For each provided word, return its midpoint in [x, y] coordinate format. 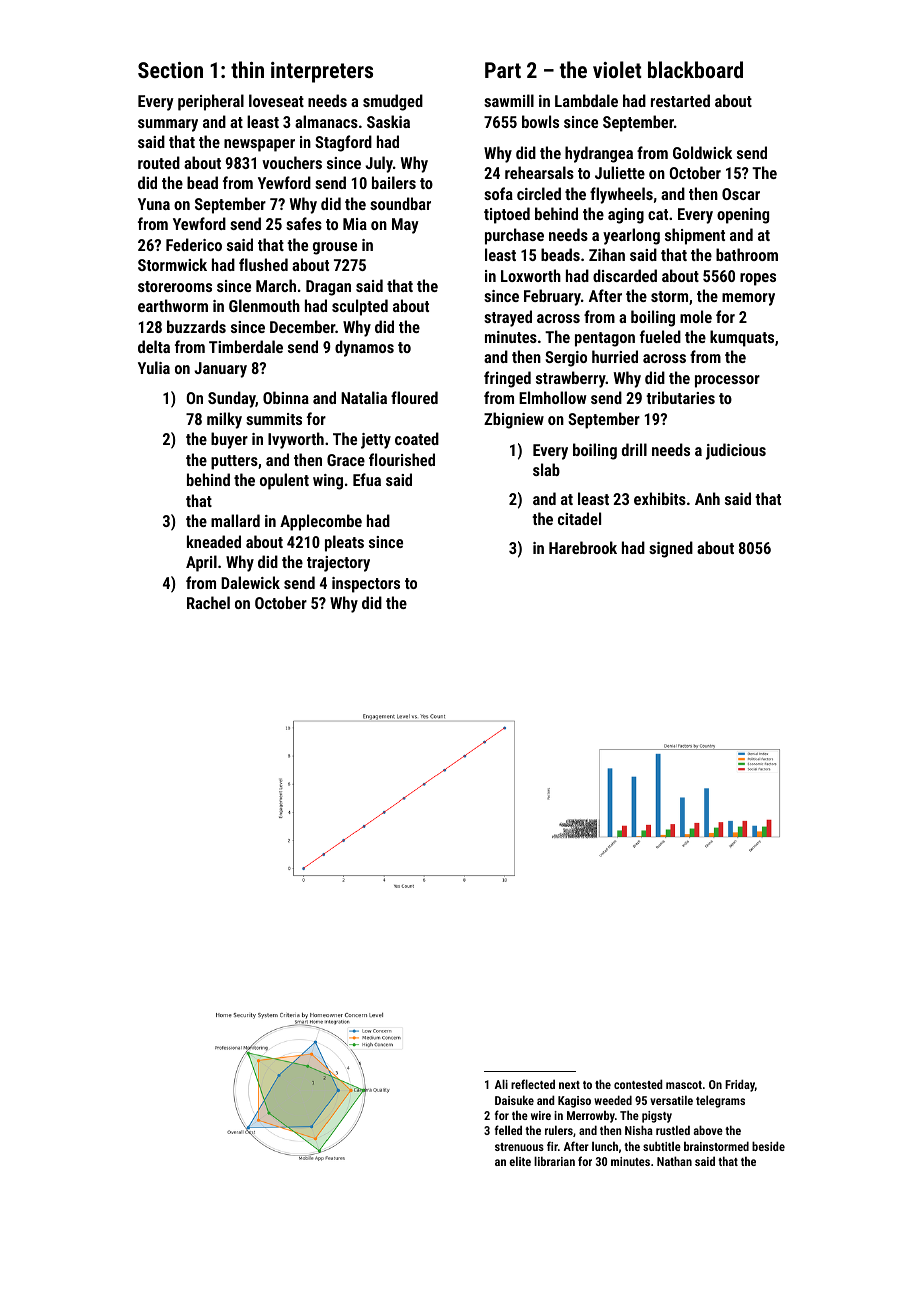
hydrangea [599, 154]
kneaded [214, 541]
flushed [263, 264]
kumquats [742, 338]
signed [671, 549]
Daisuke [514, 1100]
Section [170, 70]
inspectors [366, 585]
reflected [533, 1084]
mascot [684, 1085]
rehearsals [539, 172]
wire [541, 1115]
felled [508, 1130]
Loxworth [531, 275]
